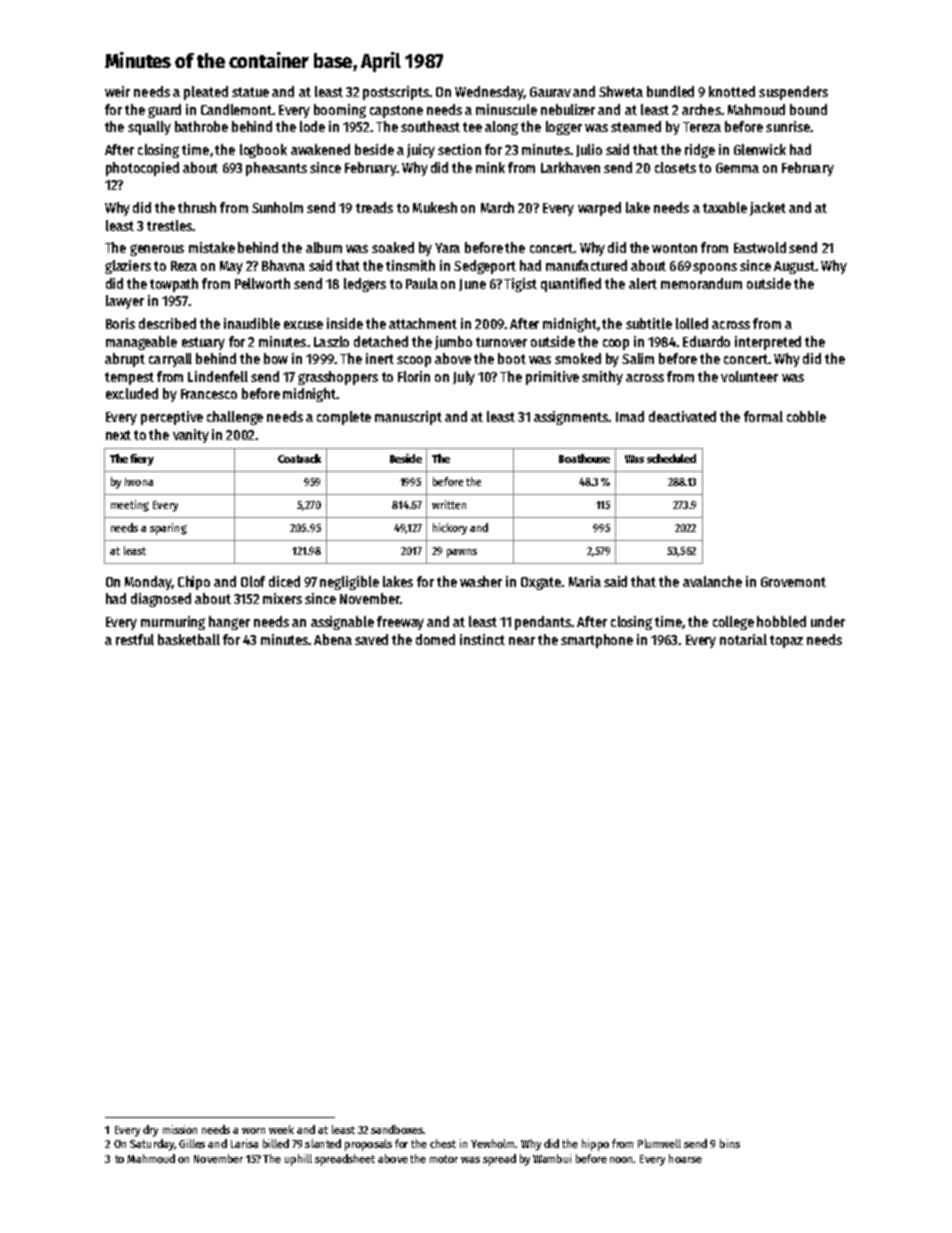 The width and height of the screenshot is (952, 1233). What do you see at coordinates (712, 581) in the screenshot?
I see `avalanche` at bounding box center [712, 581].
